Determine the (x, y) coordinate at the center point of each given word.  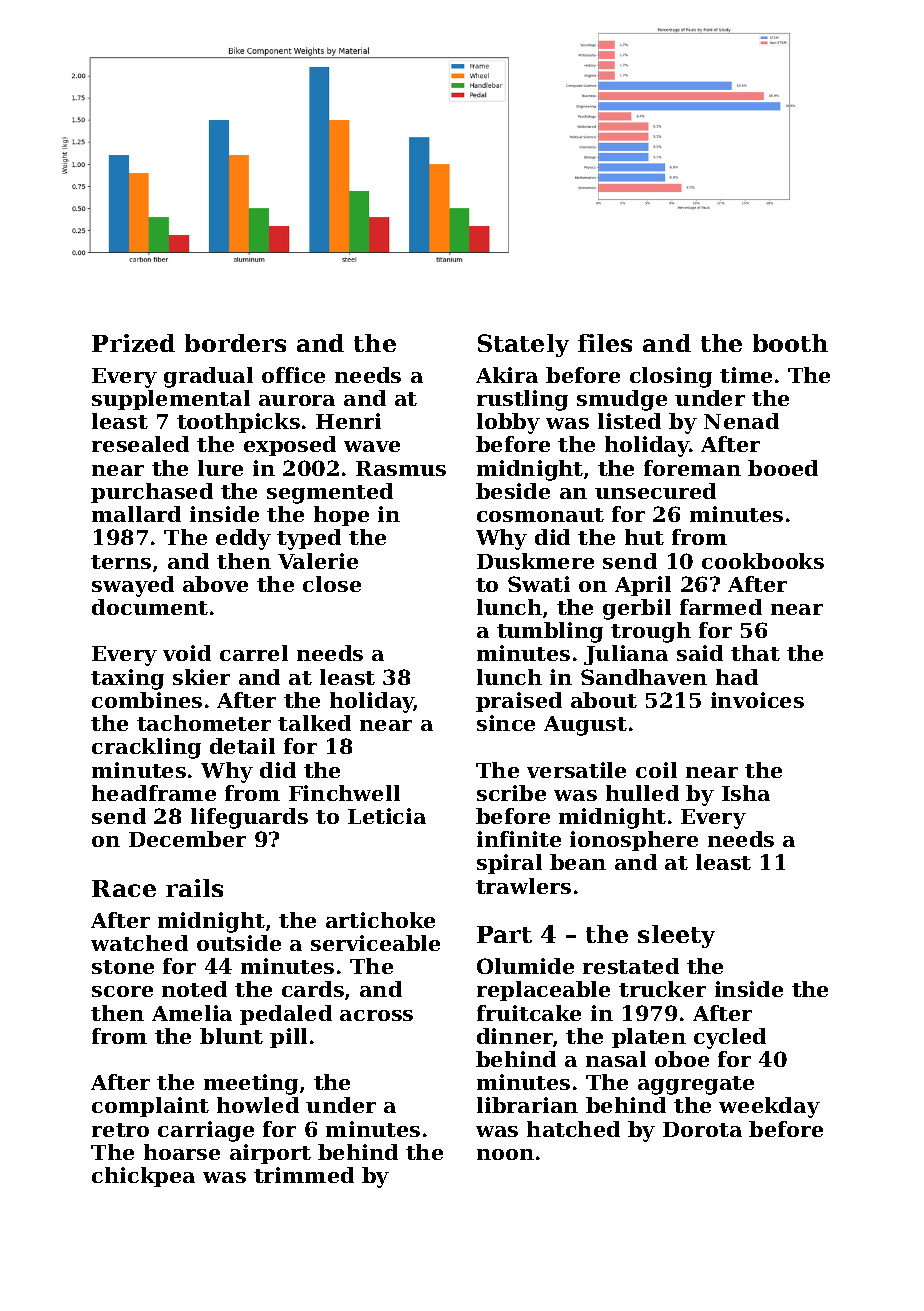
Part (504, 934)
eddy (243, 539)
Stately (523, 345)
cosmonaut (540, 515)
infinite (519, 839)
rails (194, 888)
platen (649, 1038)
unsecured (655, 491)
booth (790, 343)
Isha (746, 793)
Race (124, 888)
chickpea (143, 1177)
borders (235, 343)
